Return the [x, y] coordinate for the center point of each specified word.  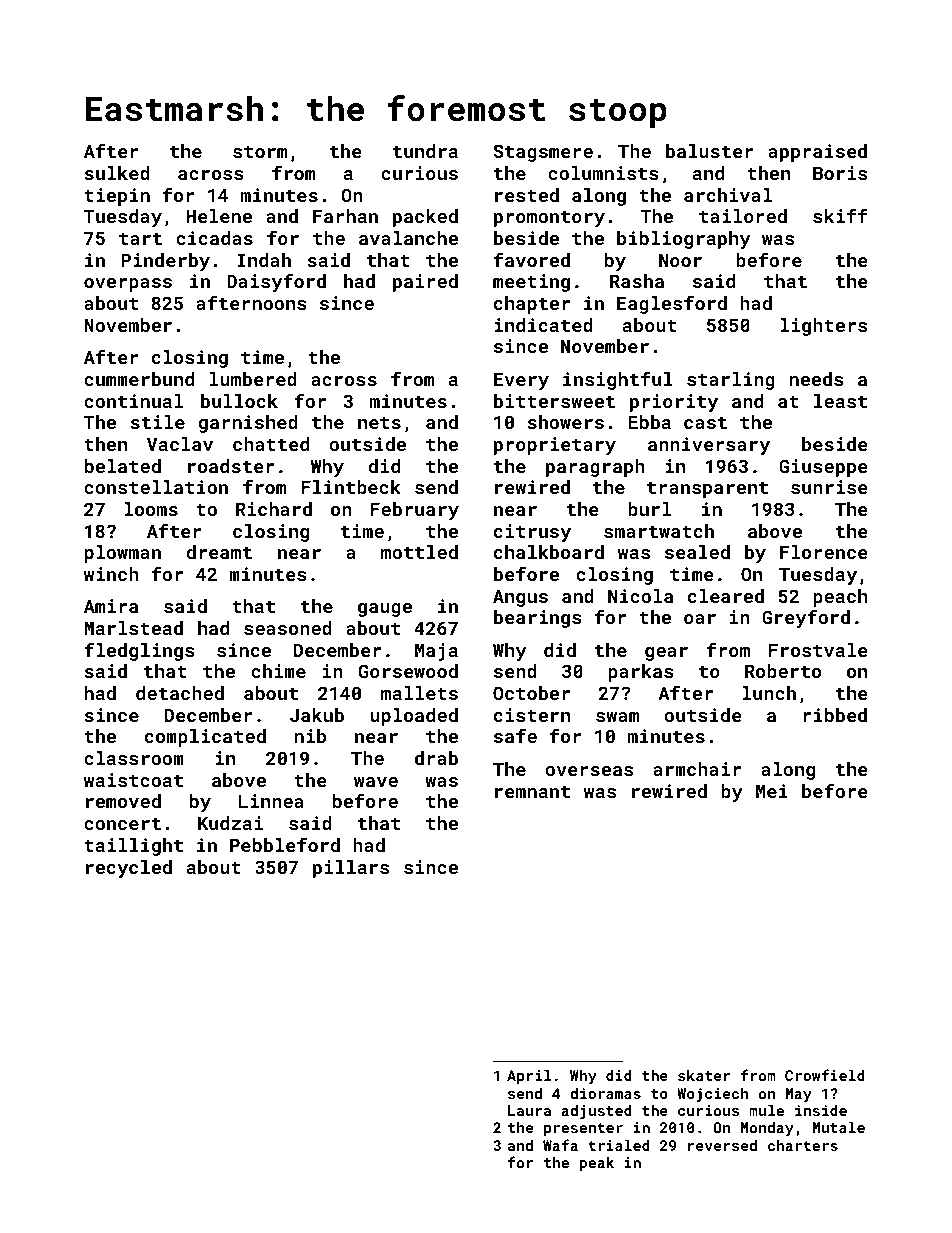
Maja [436, 652]
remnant [532, 791]
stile [157, 422]
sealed [697, 552]
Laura [529, 1110]
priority [674, 403]
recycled [129, 869]
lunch [769, 693]
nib [310, 736]
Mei [772, 791]
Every [521, 381]
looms [151, 509]
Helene [219, 216]
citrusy [532, 533]
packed [425, 218]
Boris [840, 173]
